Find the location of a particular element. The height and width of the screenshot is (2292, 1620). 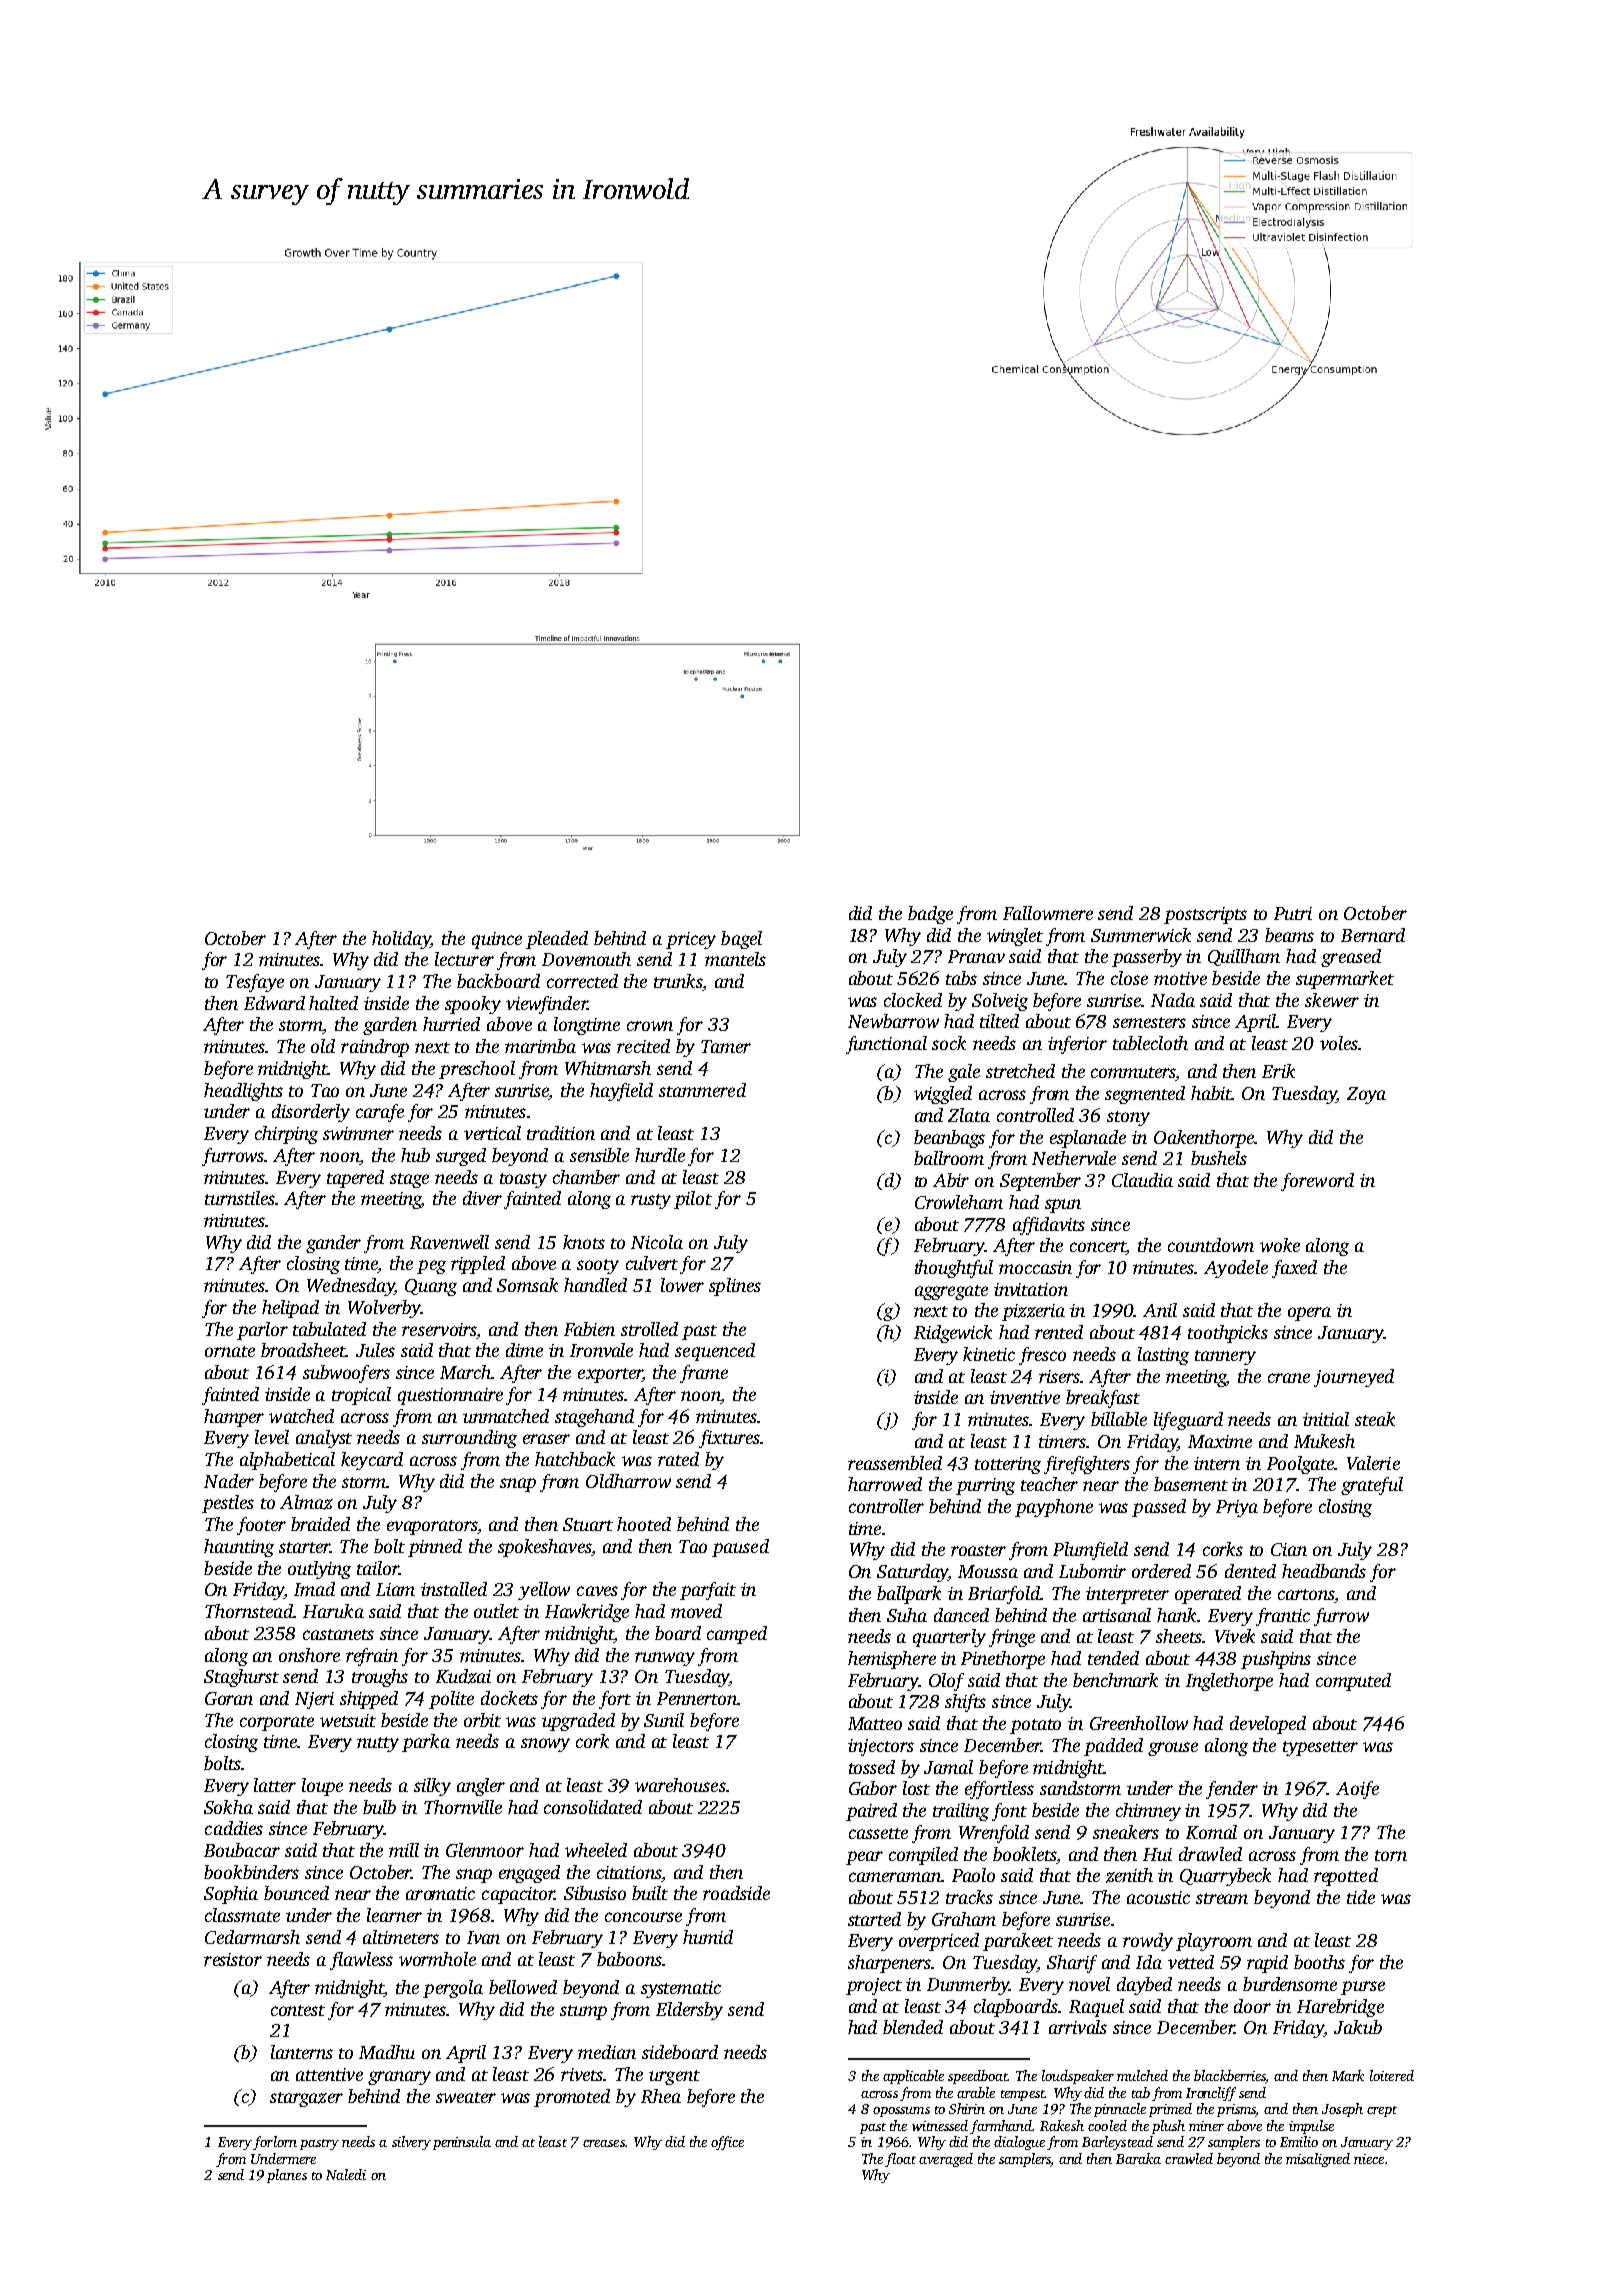

surrounding is located at coordinates (469, 1439).
